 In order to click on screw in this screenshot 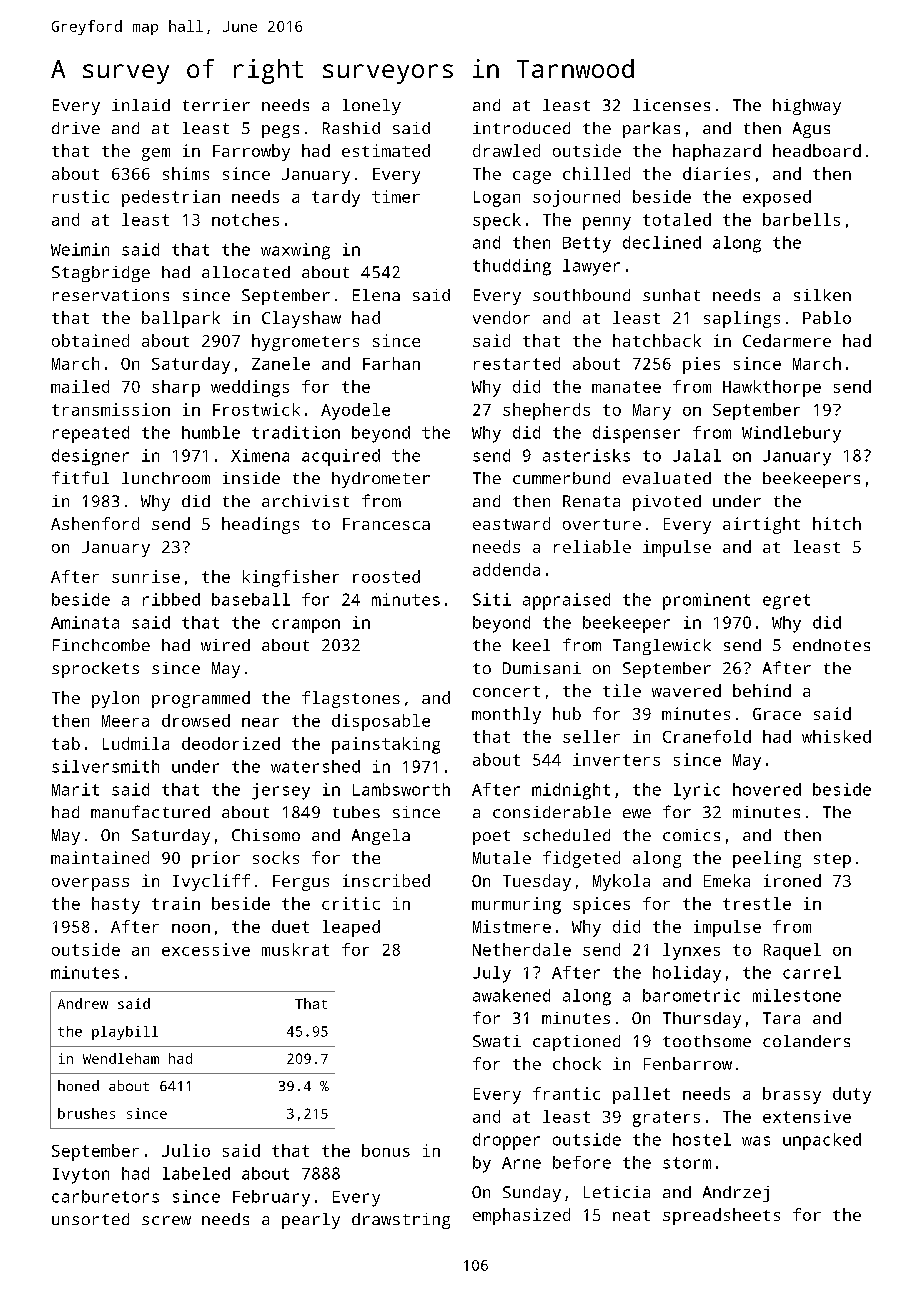, I will do `click(166, 1220)`.
